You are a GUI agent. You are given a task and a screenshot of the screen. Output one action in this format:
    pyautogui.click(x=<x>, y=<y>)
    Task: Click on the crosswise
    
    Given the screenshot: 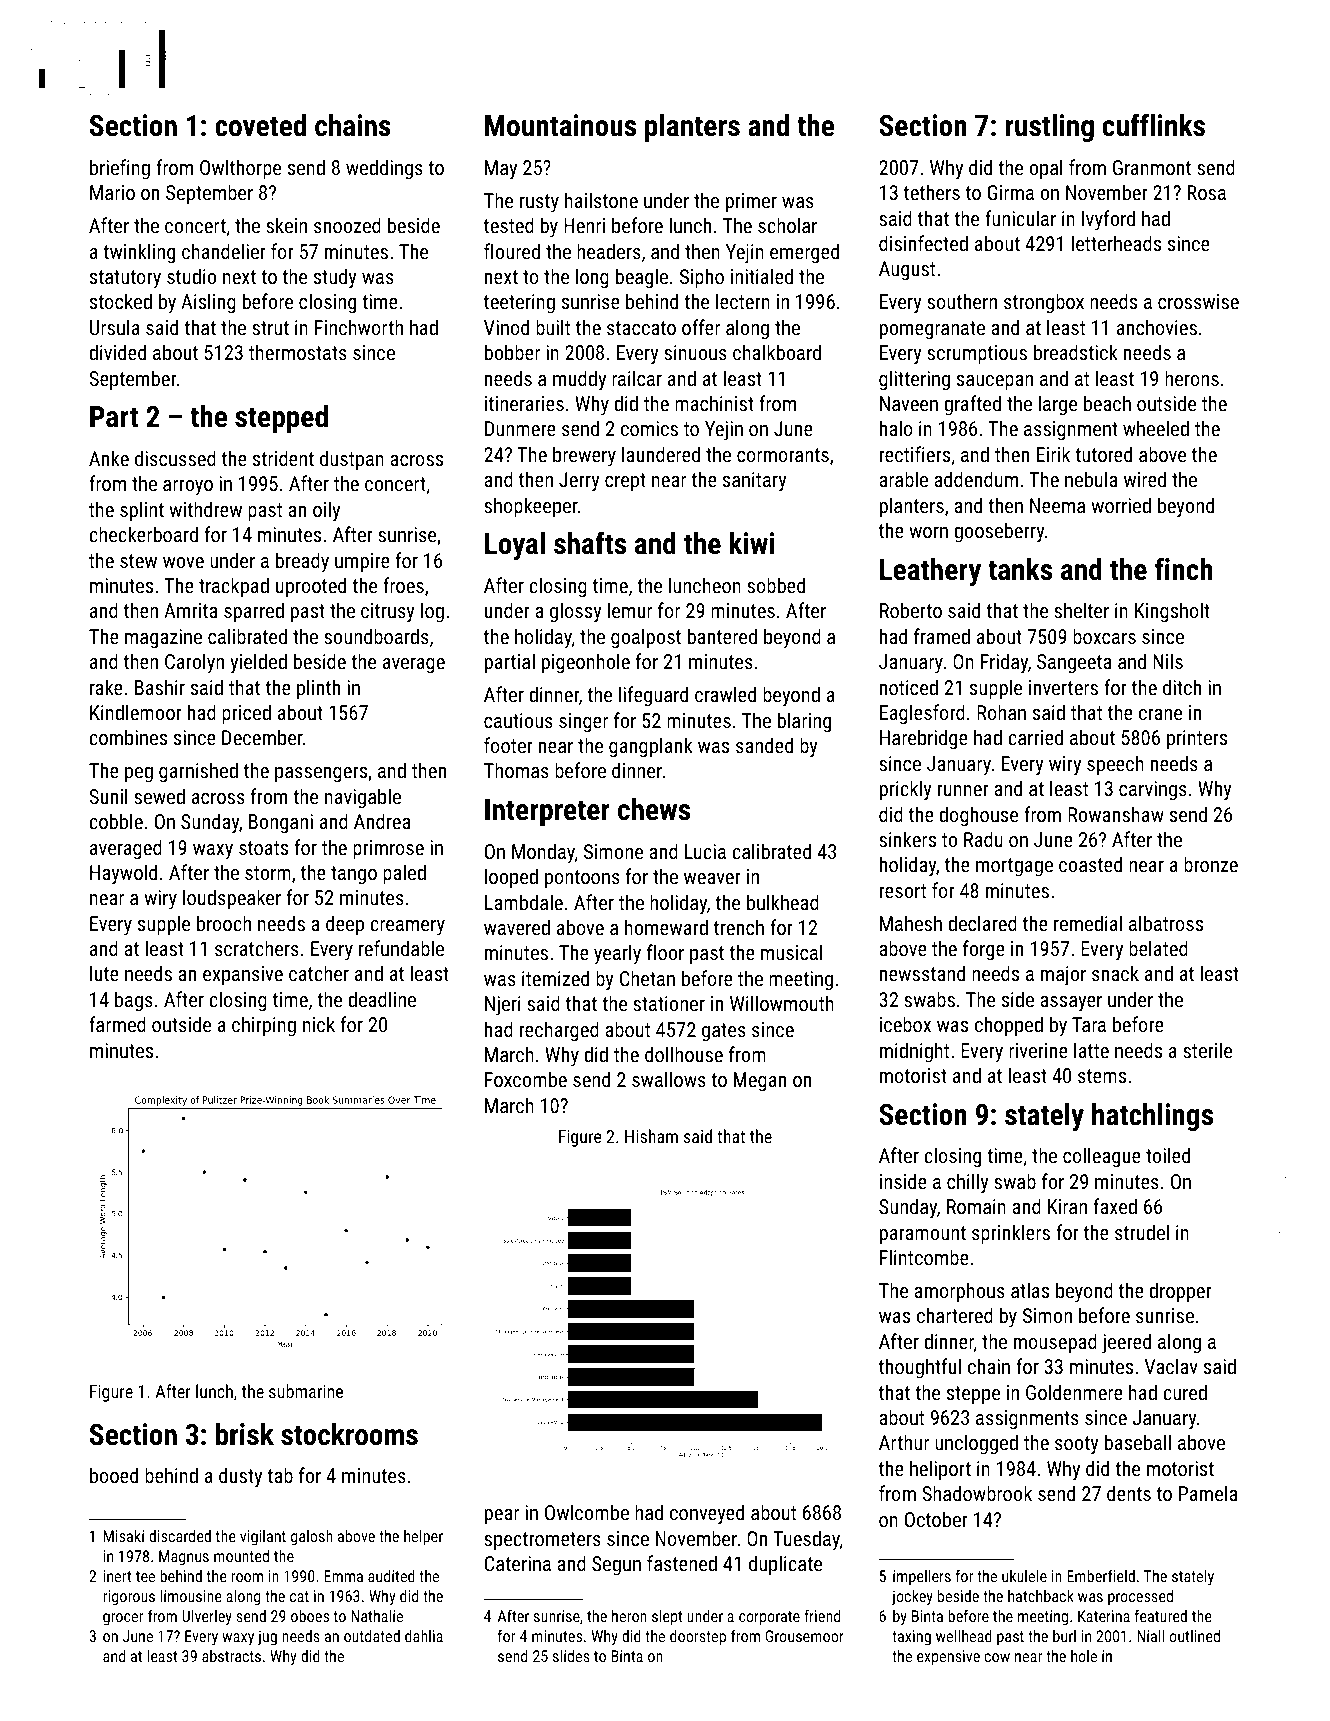 What is the action you would take?
    pyautogui.click(x=1198, y=301)
